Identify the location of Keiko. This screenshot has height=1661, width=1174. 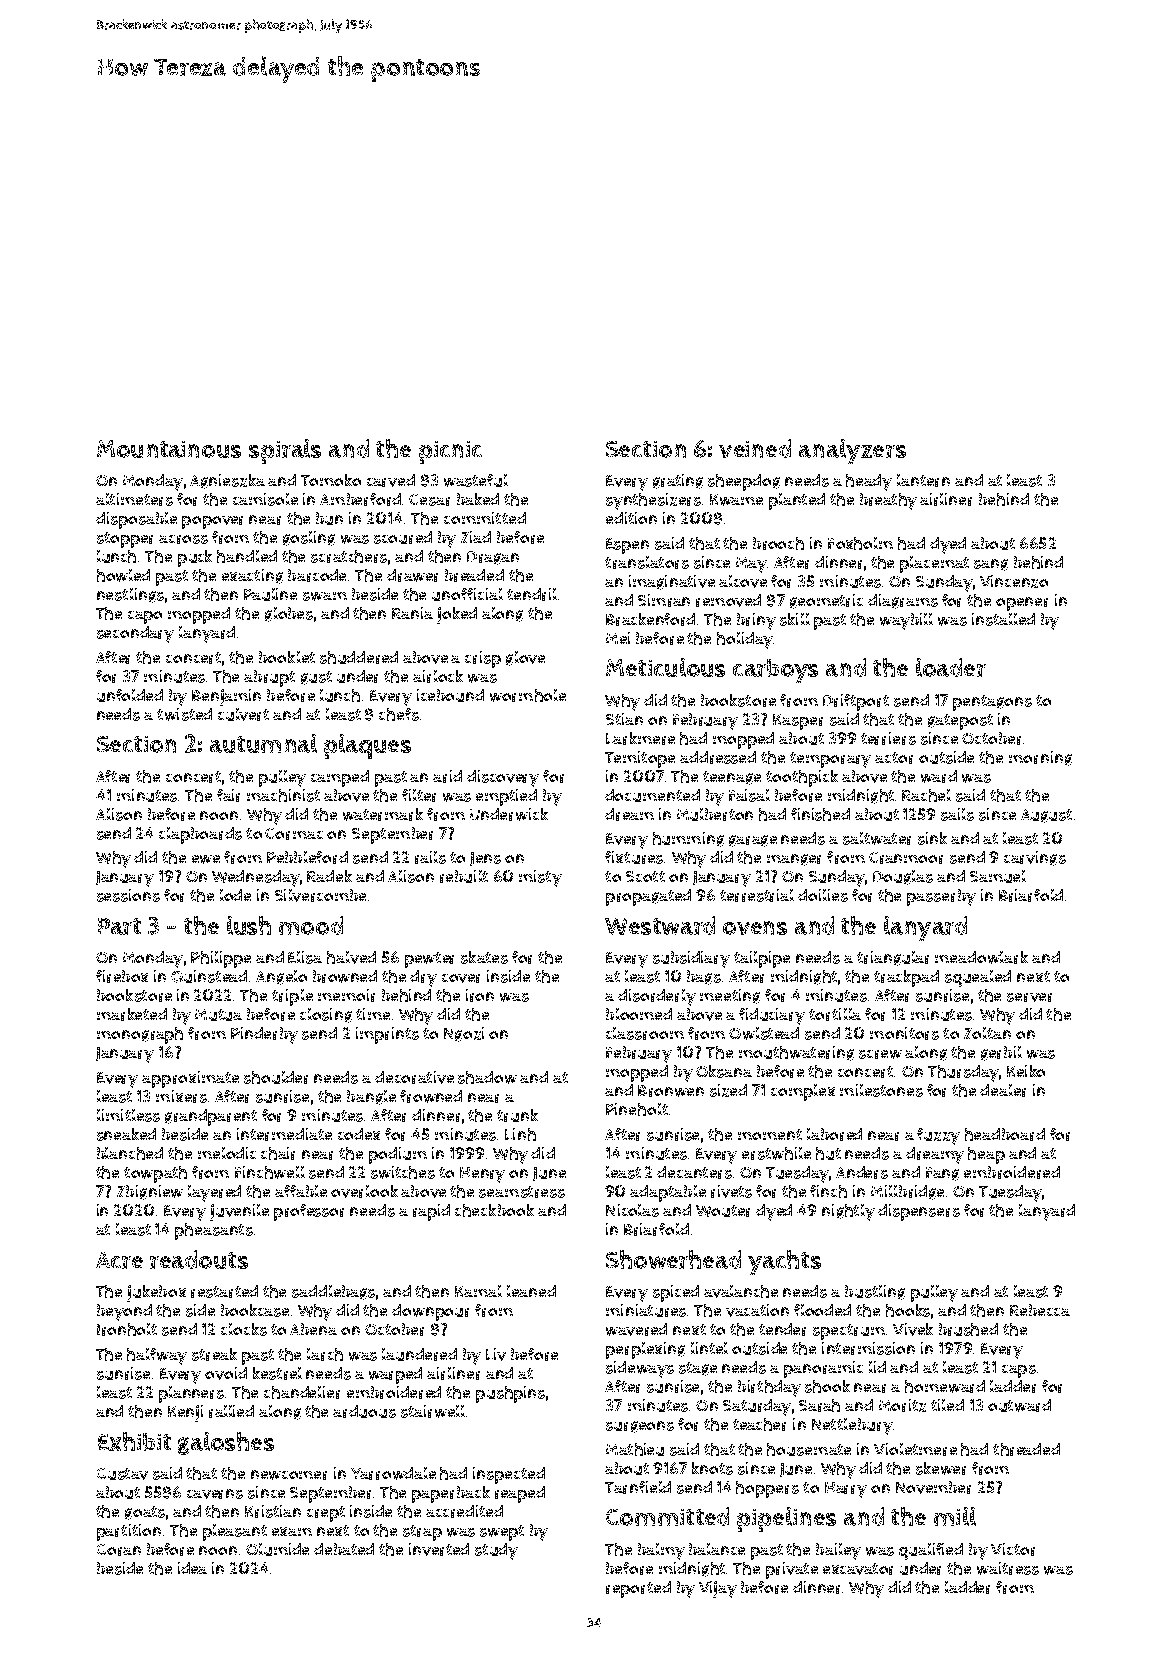
(1026, 1071).
